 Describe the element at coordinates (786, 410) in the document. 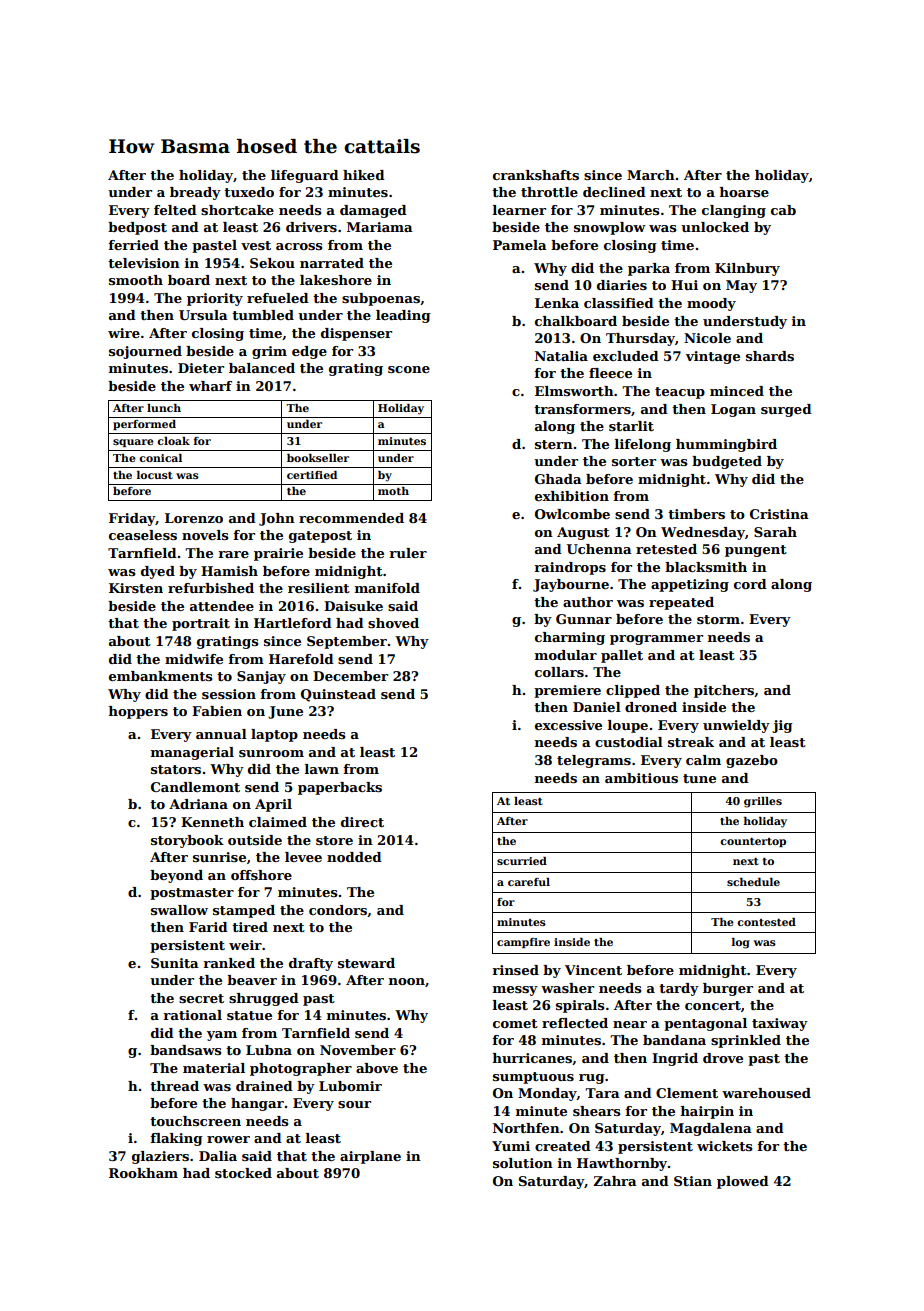

I see `surged` at that location.
